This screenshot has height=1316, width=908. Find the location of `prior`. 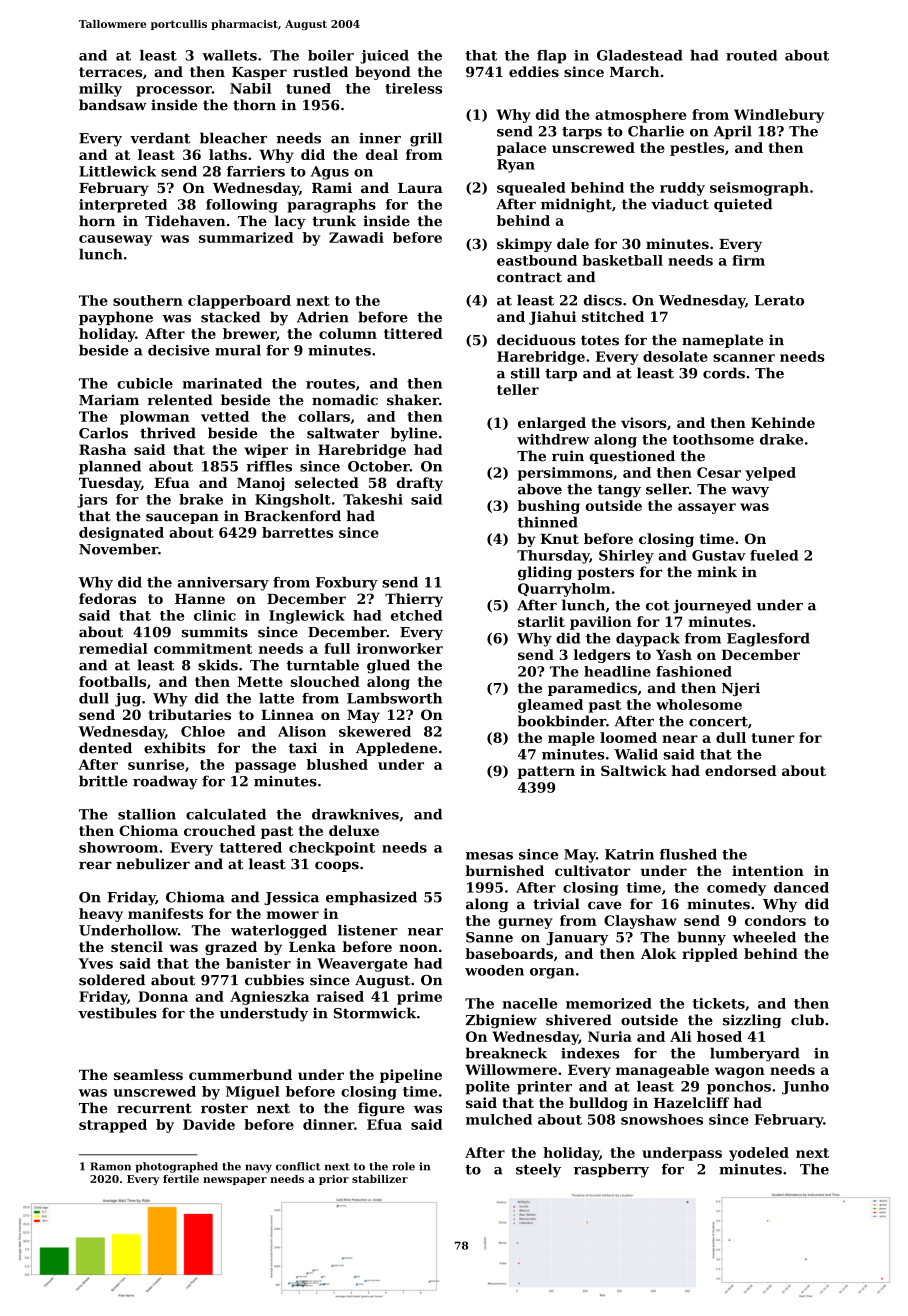

prior is located at coordinates (334, 1180).
